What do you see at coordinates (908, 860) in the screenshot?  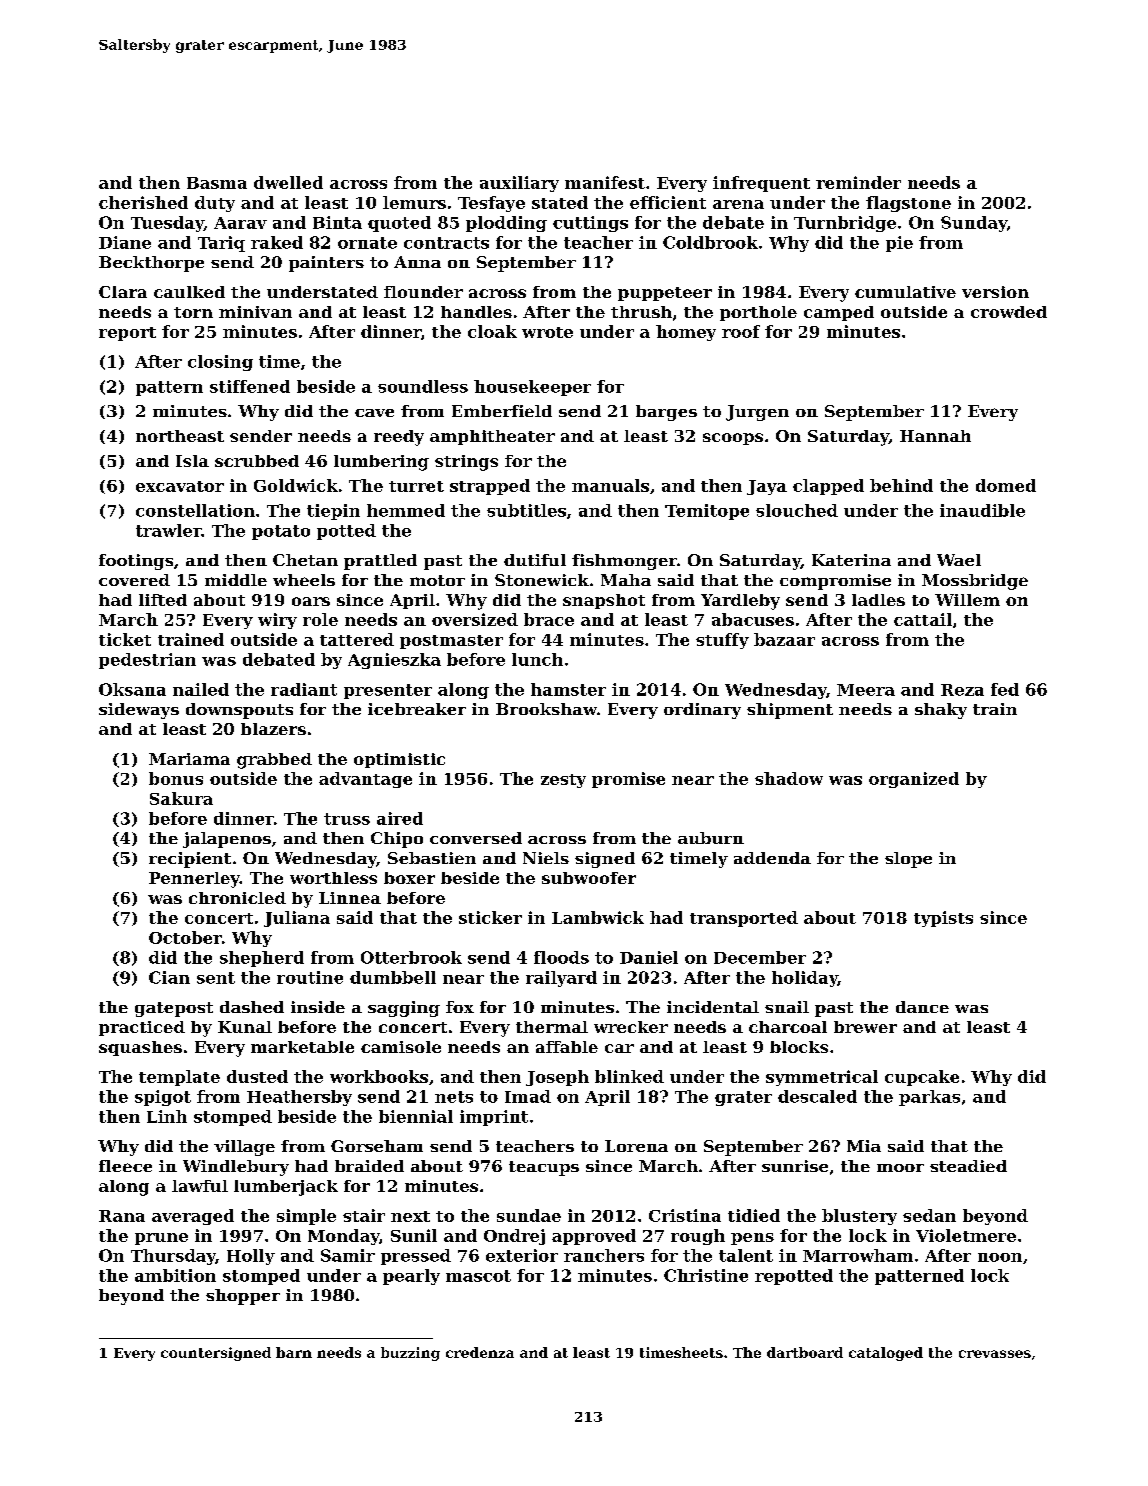 I see `slope` at bounding box center [908, 860].
